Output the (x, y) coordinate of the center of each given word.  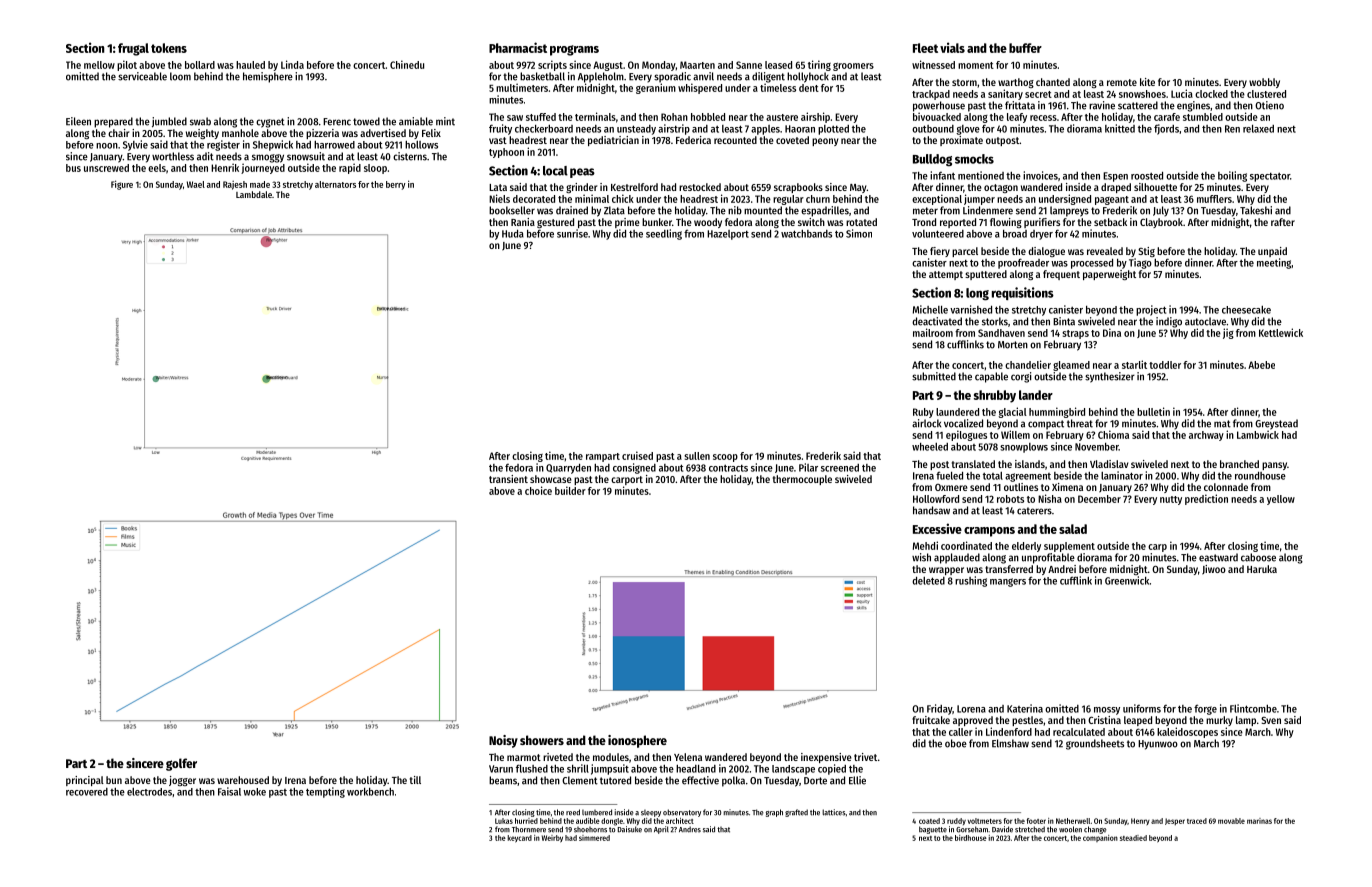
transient (508, 479)
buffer (1025, 48)
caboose (1258, 557)
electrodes (149, 792)
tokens (169, 48)
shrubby (995, 396)
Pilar (808, 467)
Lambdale (254, 194)
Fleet (925, 48)
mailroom (933, 332)
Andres (690, 829)
